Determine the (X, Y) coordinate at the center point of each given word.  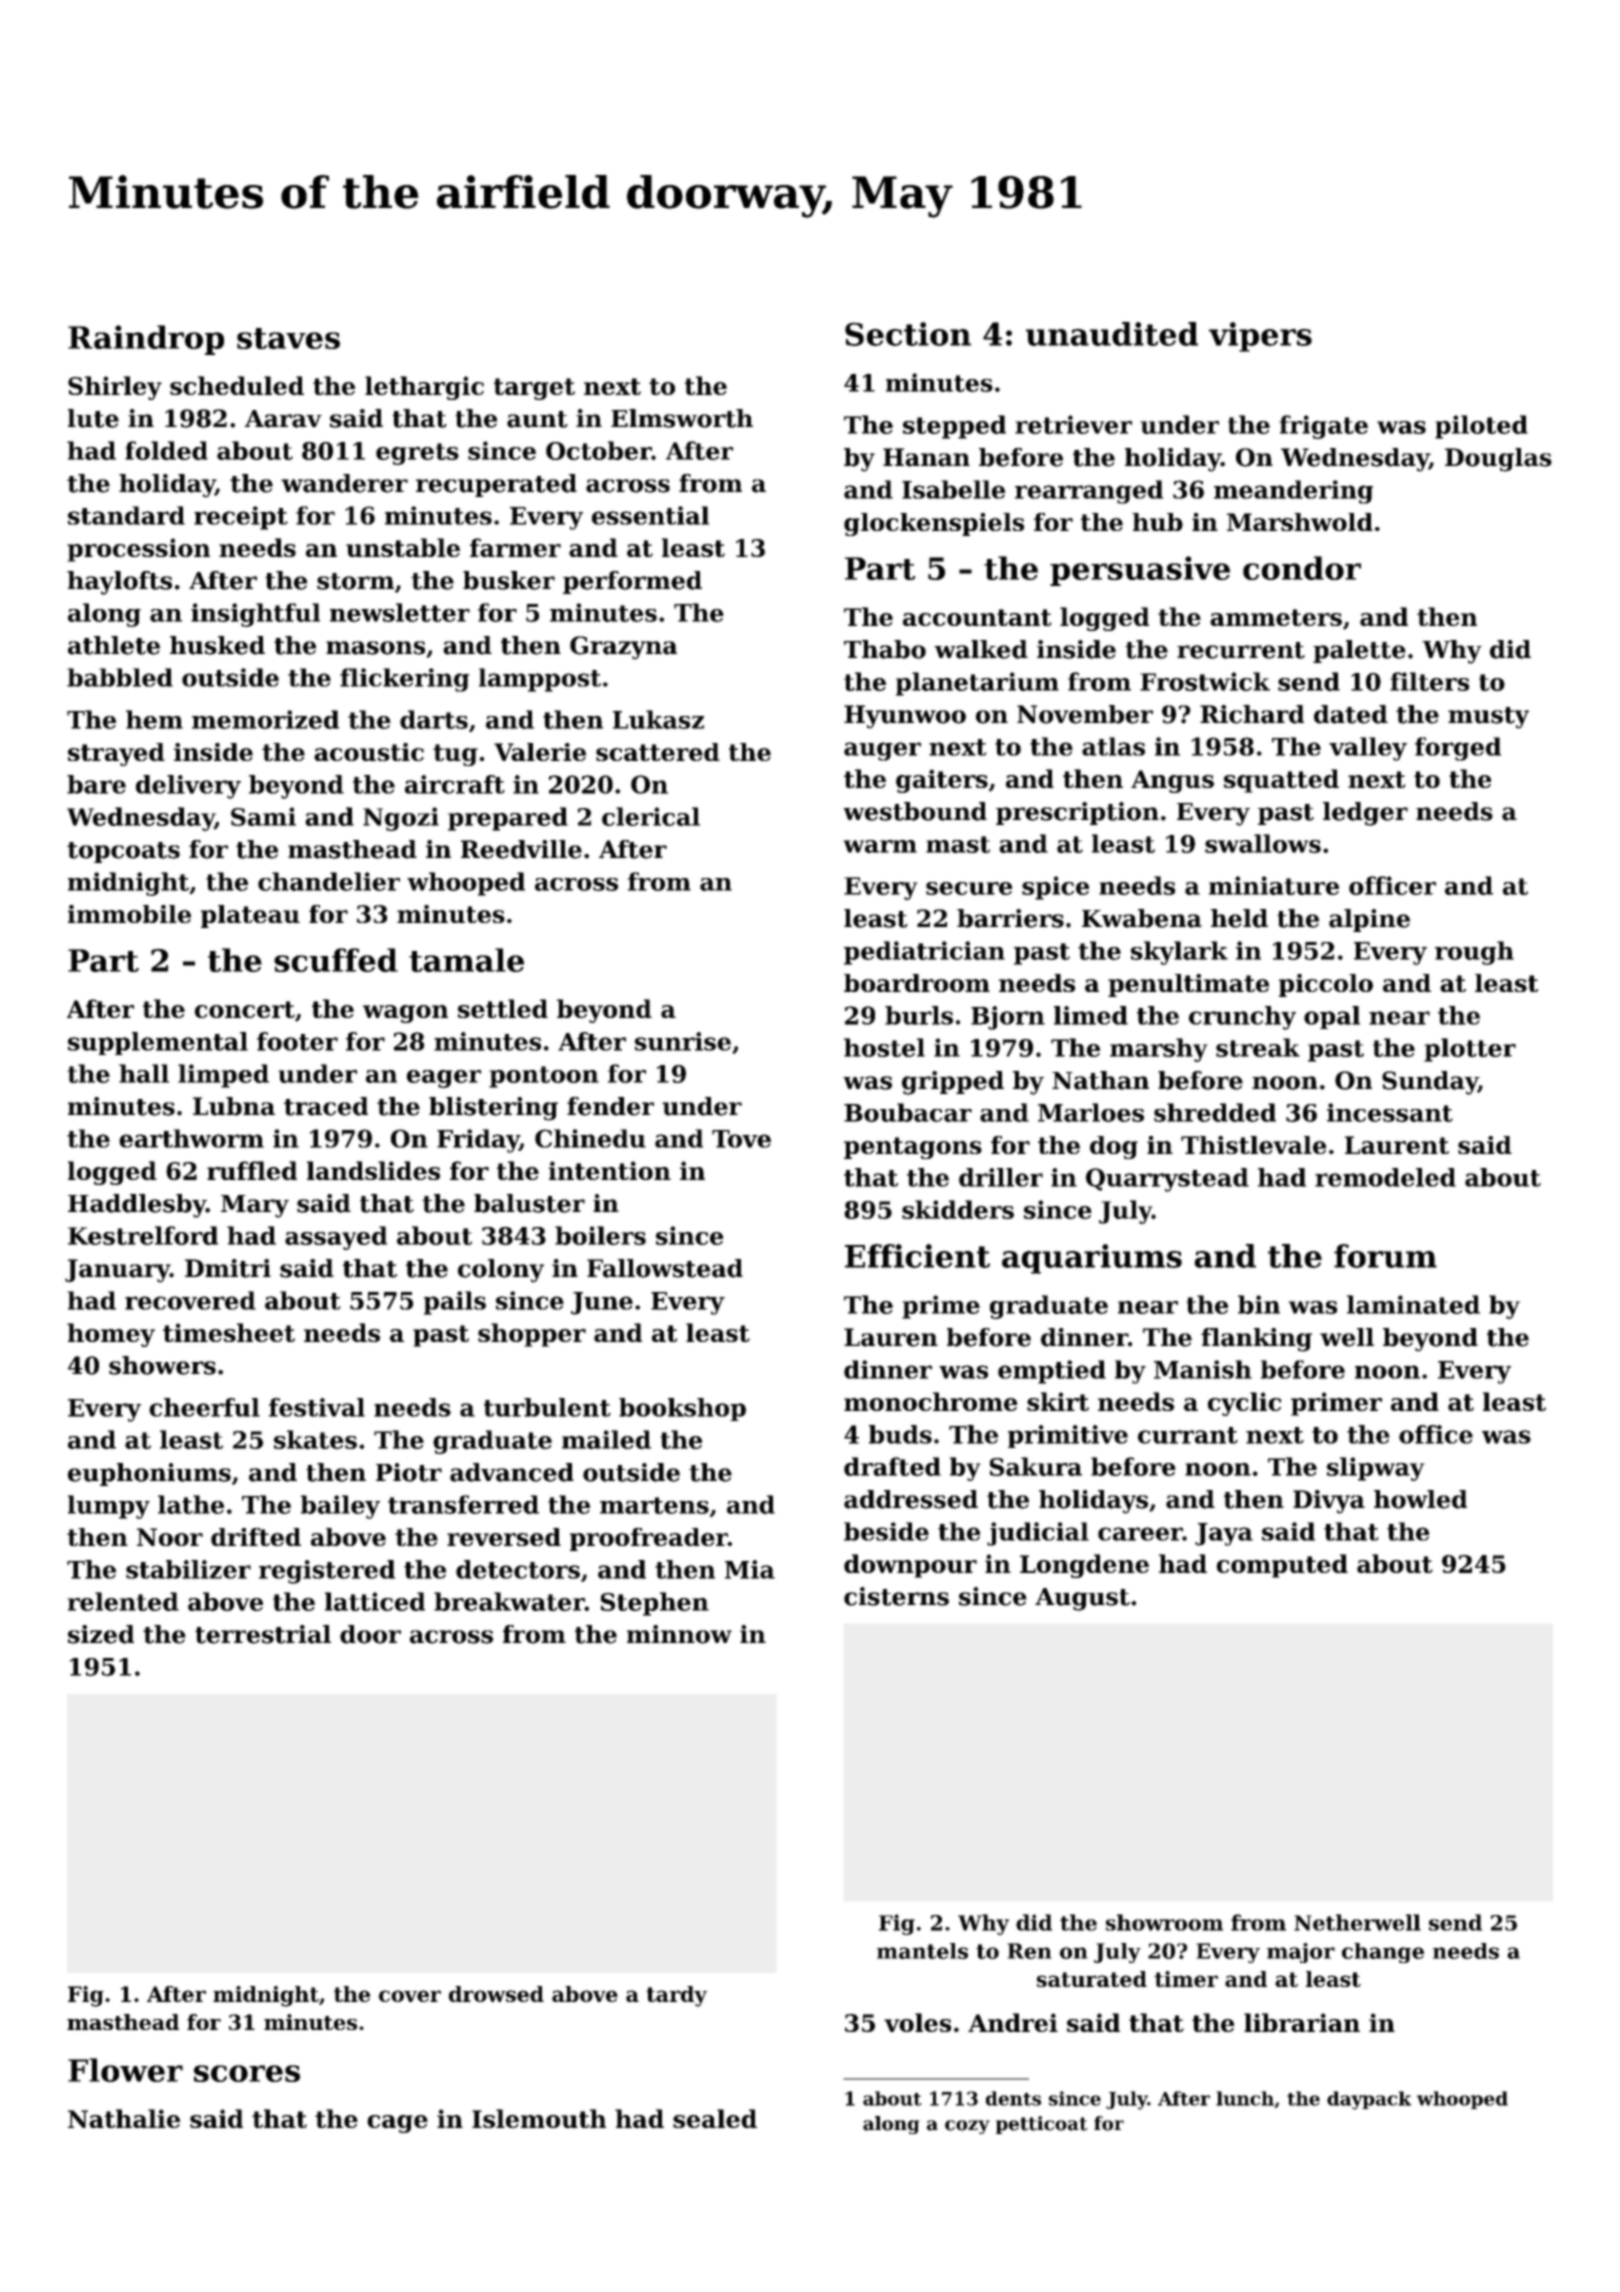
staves (288, 338)
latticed (375, 1601)
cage (397, 2124)
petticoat (1042, 2125)
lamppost (540, 680)
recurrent (1241, 650)
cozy (967, 2127)
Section (908, 334)
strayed (116, 754)
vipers (1260, 337)
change (1383, 1953)
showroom (1164, 1922)
